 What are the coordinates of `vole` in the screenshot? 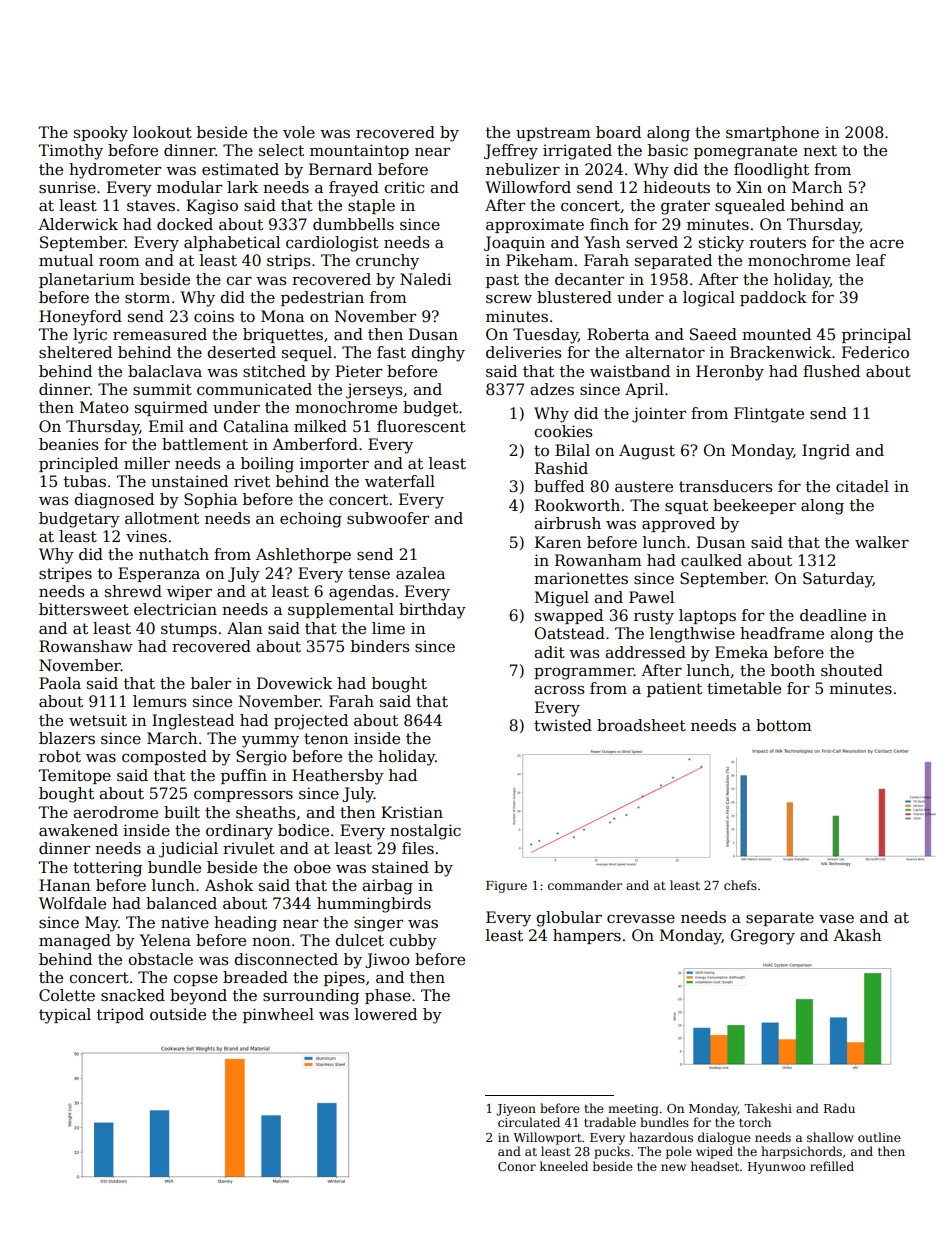 It's located at (299, 132).
